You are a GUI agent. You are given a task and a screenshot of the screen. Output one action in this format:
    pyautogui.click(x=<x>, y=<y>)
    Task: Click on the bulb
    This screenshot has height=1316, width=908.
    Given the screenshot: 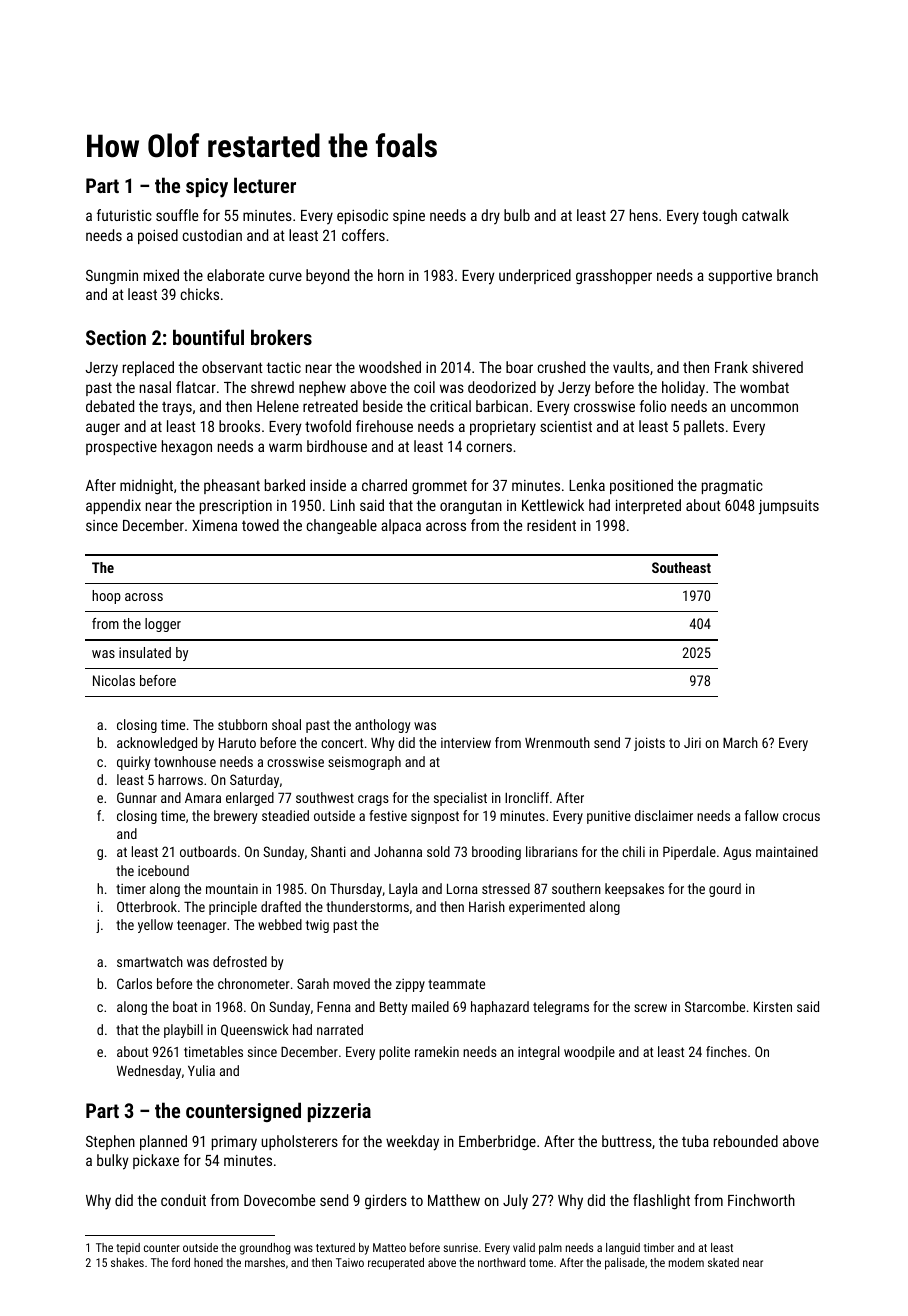 What is the action you would take?
    pyautogui.click(x=517, y=215)
